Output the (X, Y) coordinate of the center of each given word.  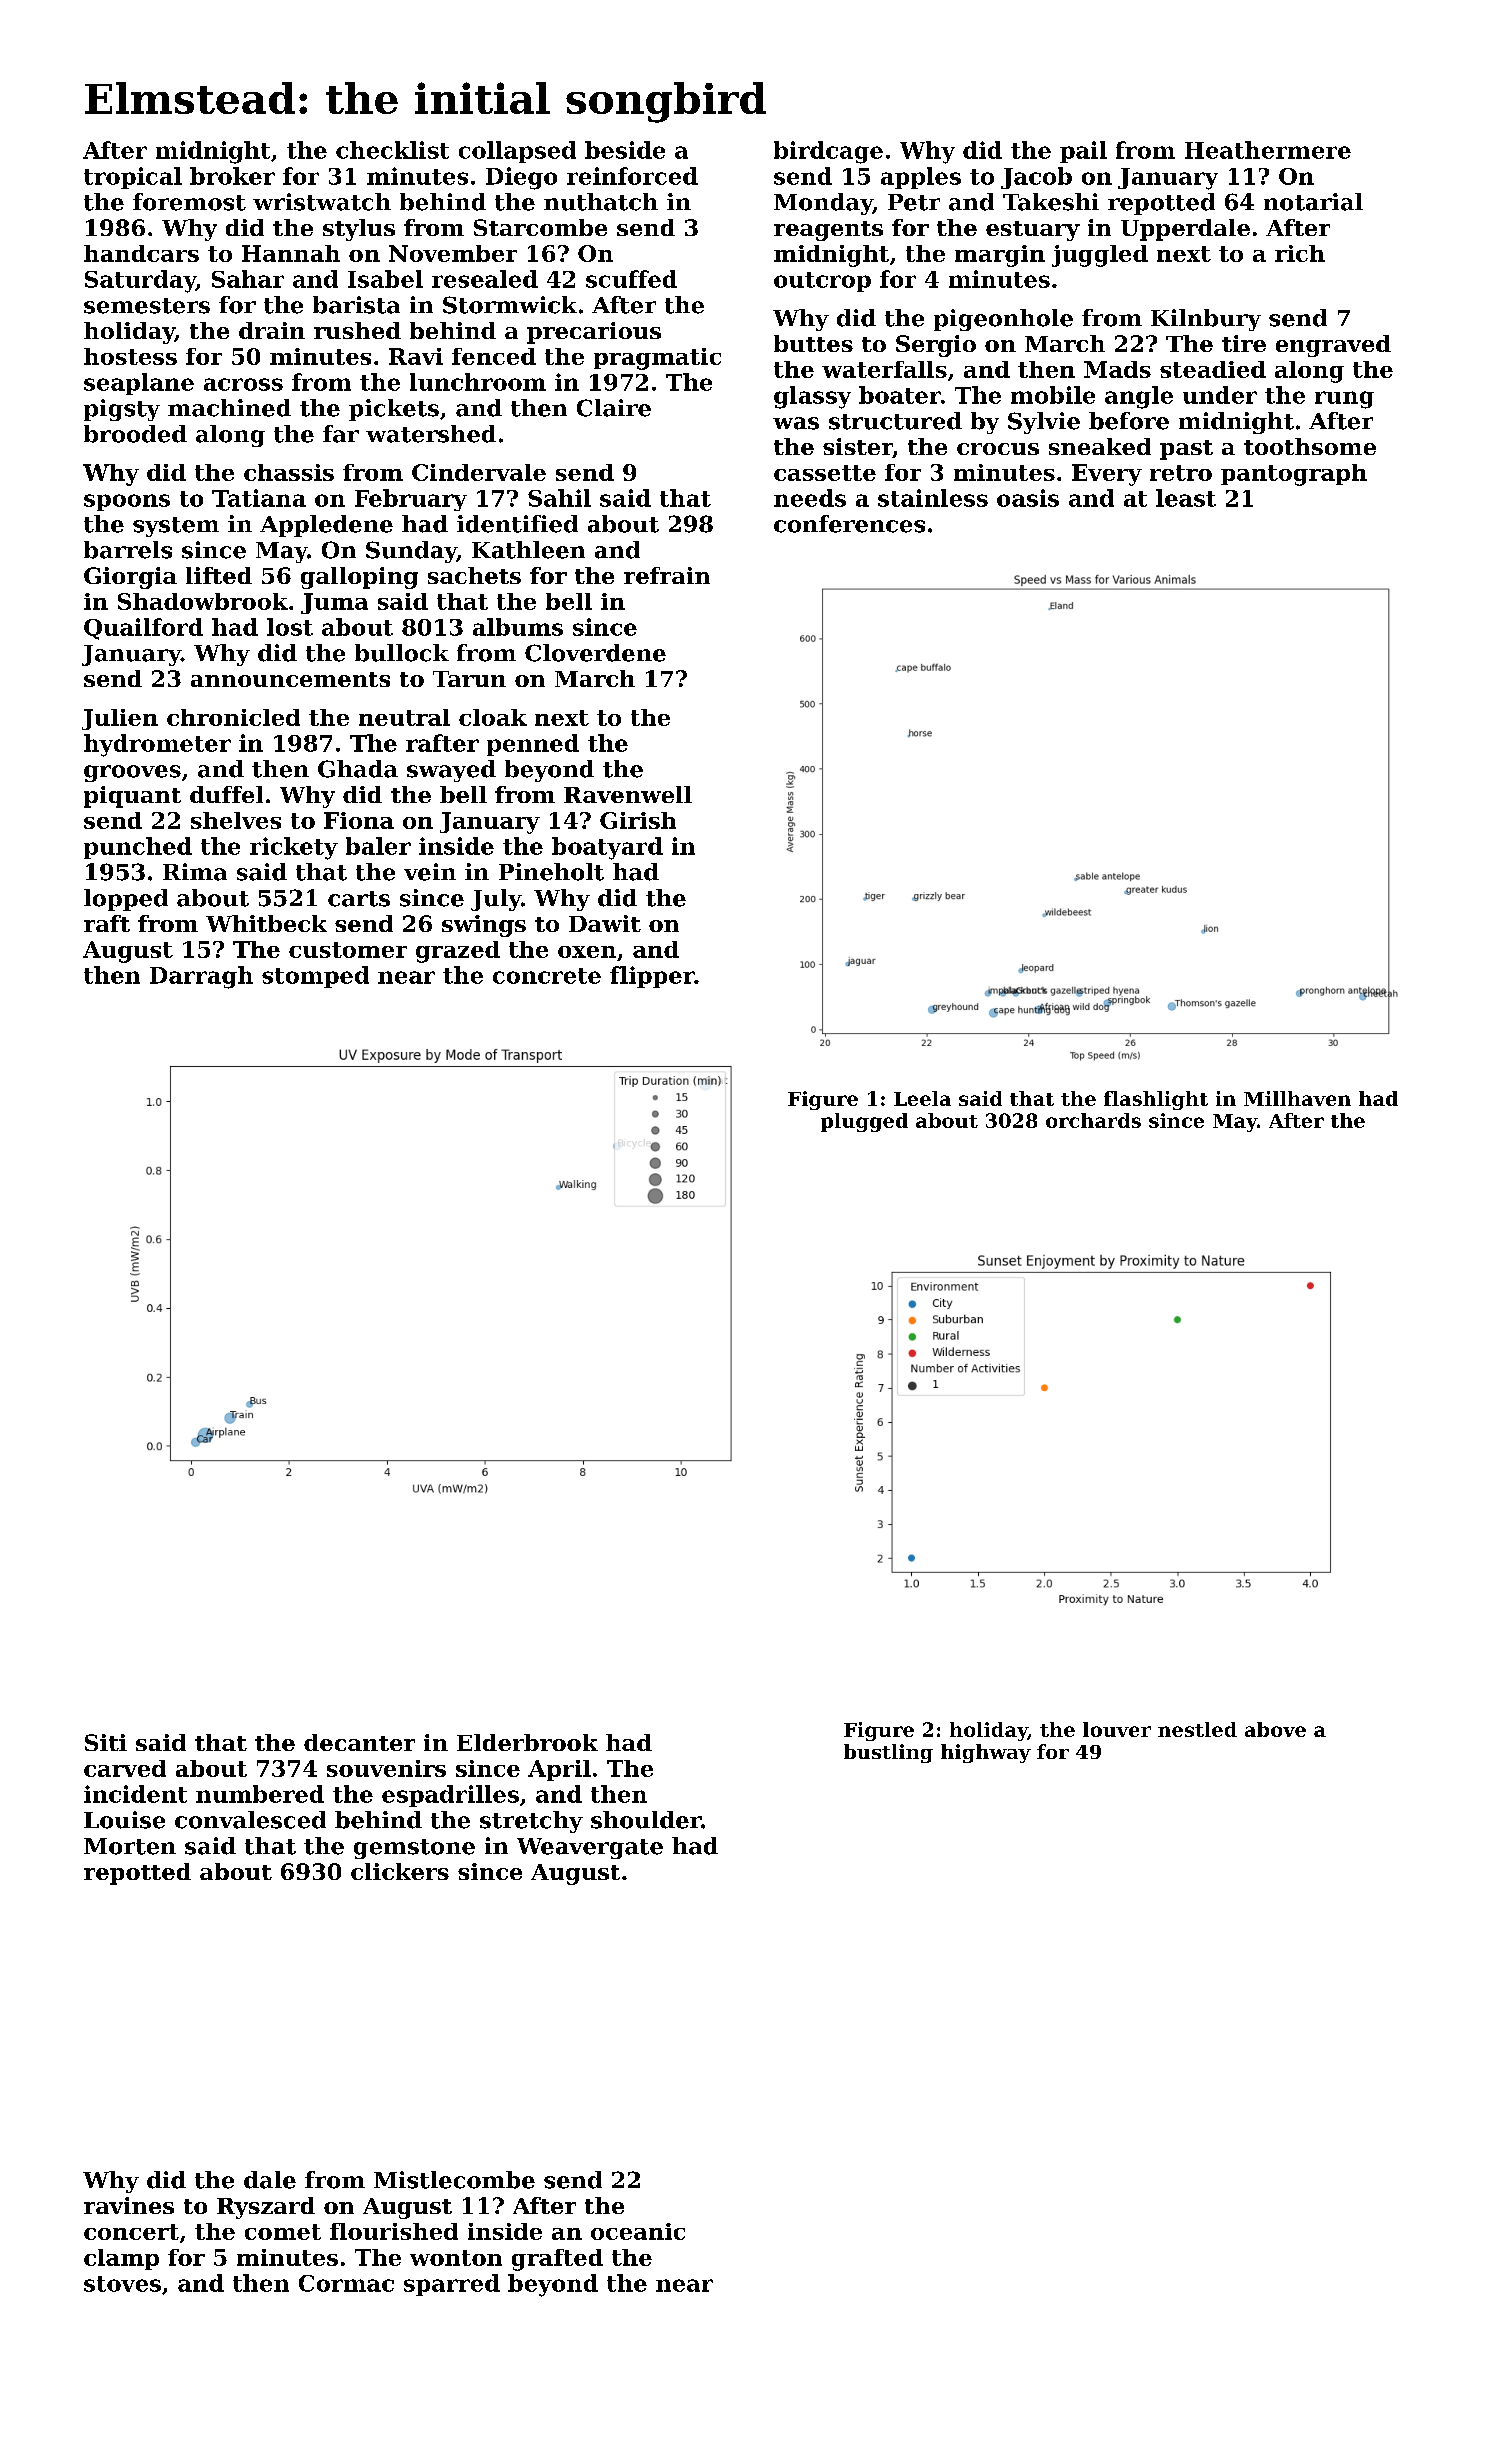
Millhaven (1297, 1098)
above (1275, 1729)
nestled (1197, 1729)
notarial (1313, 202)
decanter (359, 1742)
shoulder (646, 1820)
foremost (189, 202)
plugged (864, 1122)
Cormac (346, 2283)
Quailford (143, 629)
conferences (849, 524)
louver (1117, 1729)
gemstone (414, 1849)
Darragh (201, 977)
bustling (888, 1753)
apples (921, 178)
